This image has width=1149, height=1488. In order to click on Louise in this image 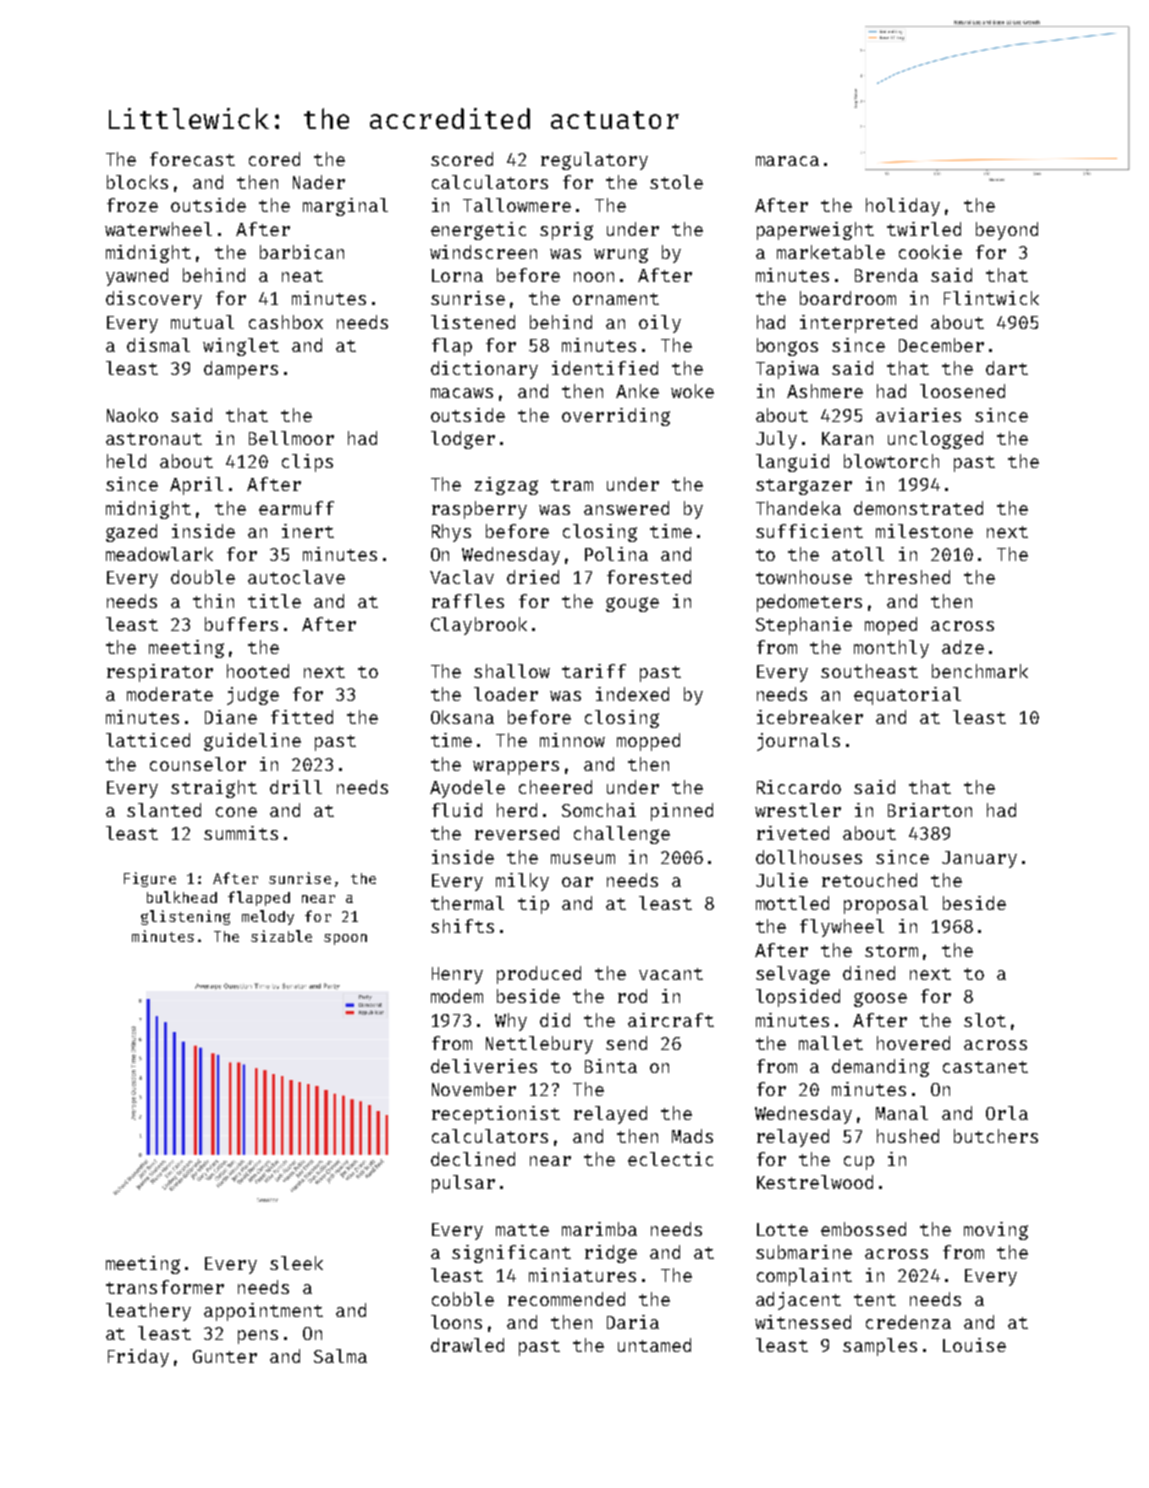, I will do `click(974, 1345)`.
